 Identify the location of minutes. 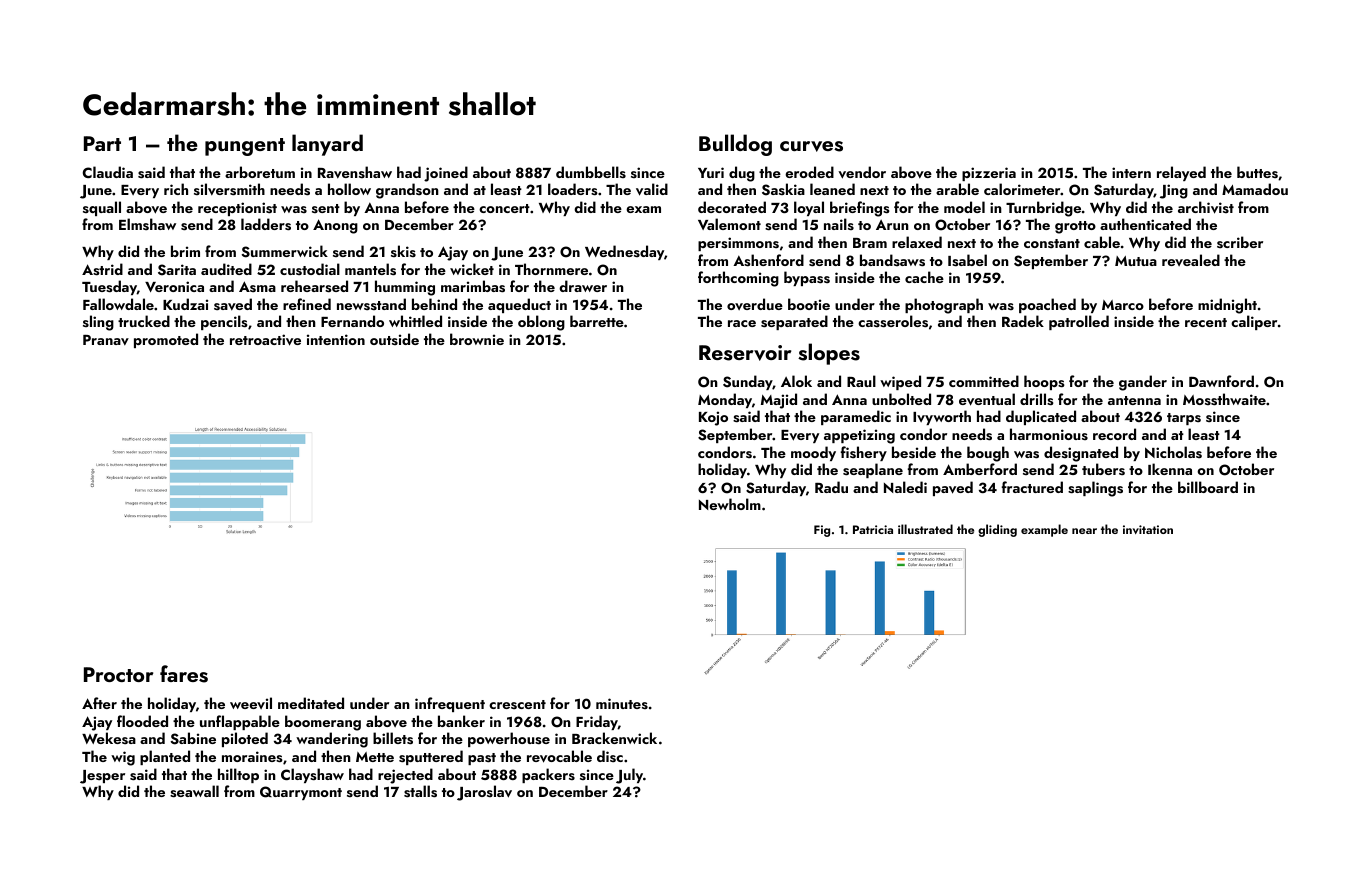
(622, 703).
